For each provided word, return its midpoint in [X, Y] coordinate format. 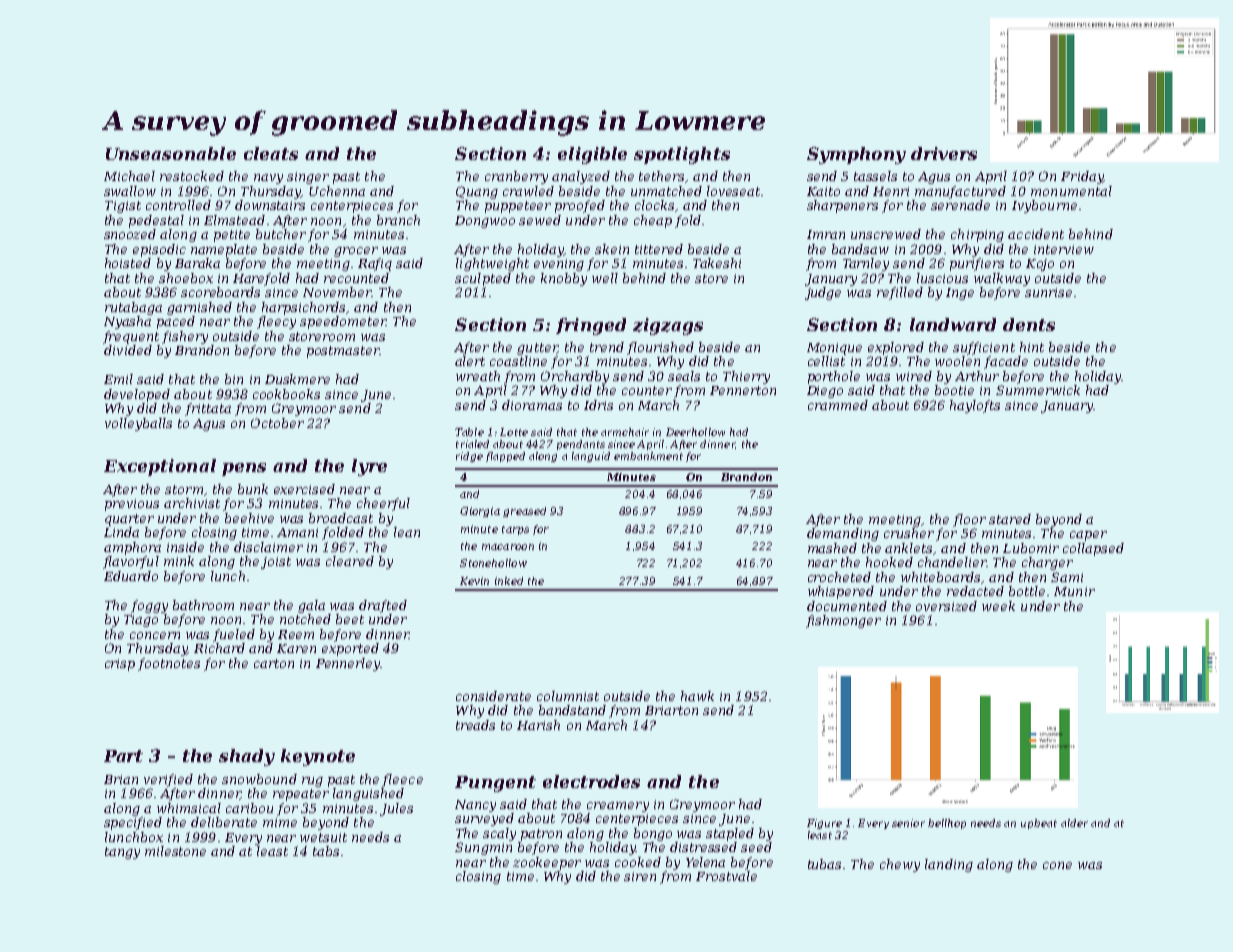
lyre [369, 467]
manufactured [960, 192]
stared [1010, 519]
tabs [326, 851]
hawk [697, 696]
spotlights [682, 155]
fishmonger [843, 621]
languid [591, 457]
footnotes [169, 664]
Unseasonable [171, 153]
